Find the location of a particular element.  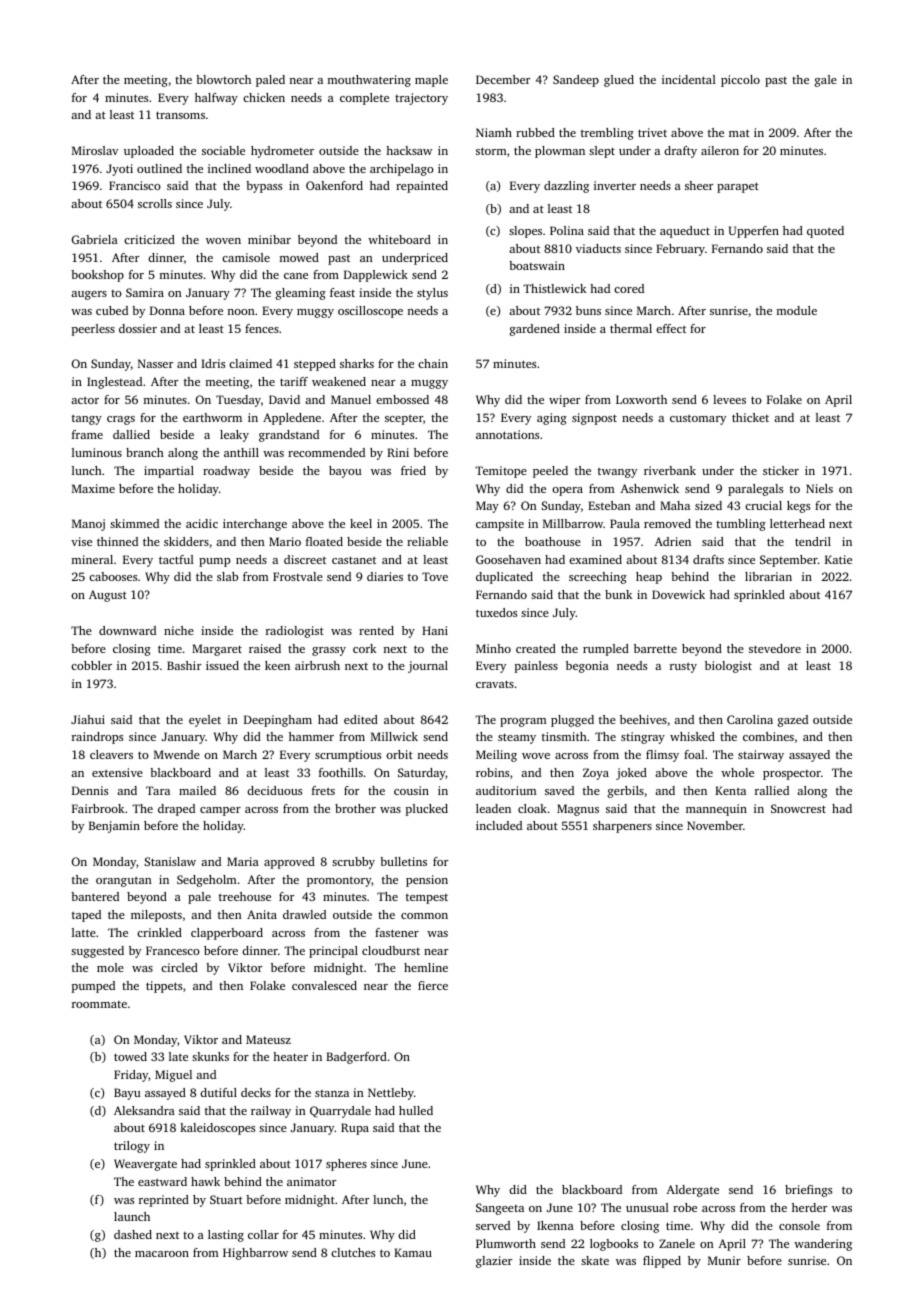

Snowcrest is located at coordinates (798, 808).
